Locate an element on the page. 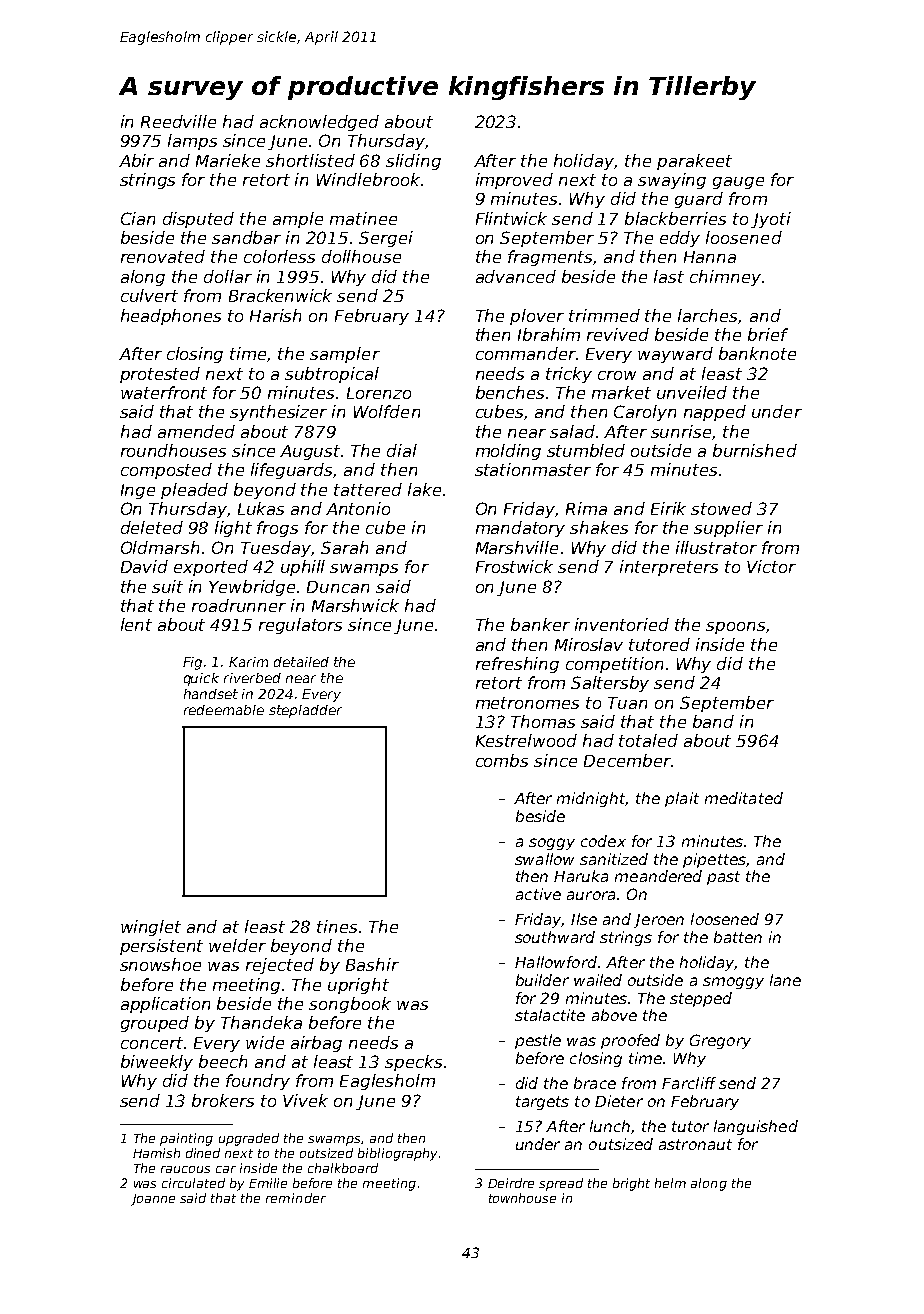 The width and height of the image is (924, 1314). last is located at coordinates (669, 276).
